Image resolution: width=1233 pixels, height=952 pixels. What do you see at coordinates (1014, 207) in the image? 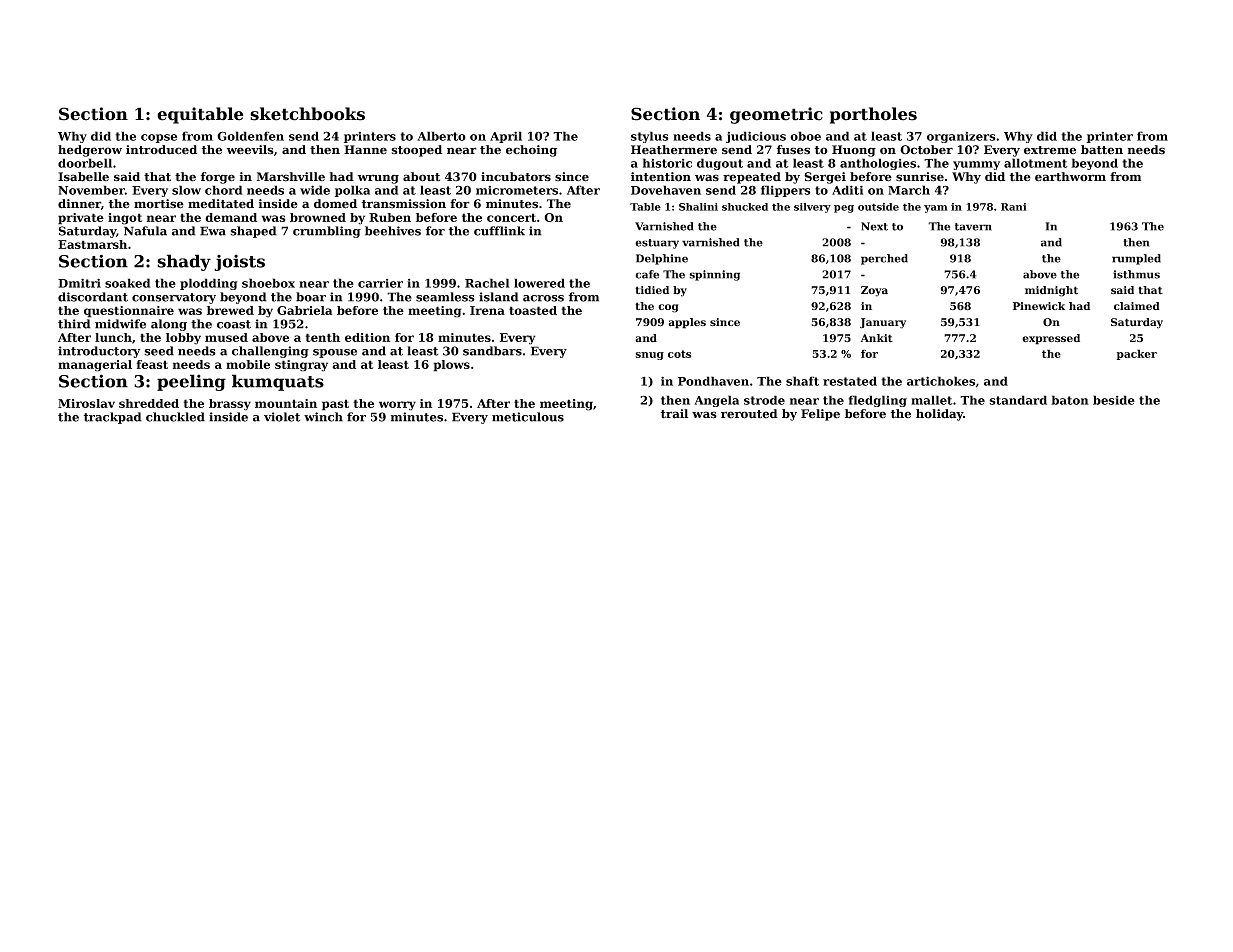
I see `Rani` at bounding box center [1014, 207].
